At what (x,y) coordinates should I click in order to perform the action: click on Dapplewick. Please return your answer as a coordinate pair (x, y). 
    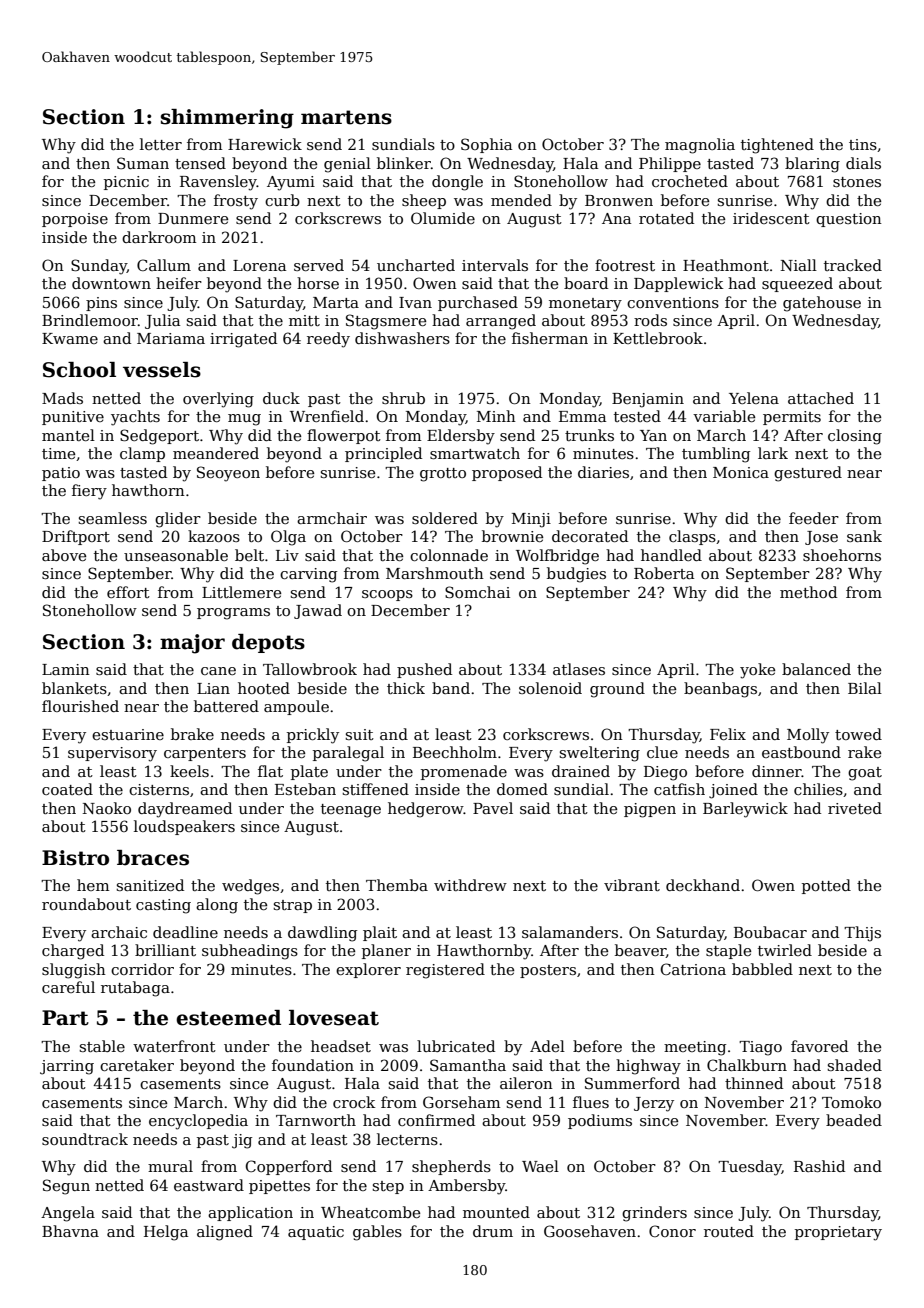
    Looking at the image, I should click on (678, 284).
